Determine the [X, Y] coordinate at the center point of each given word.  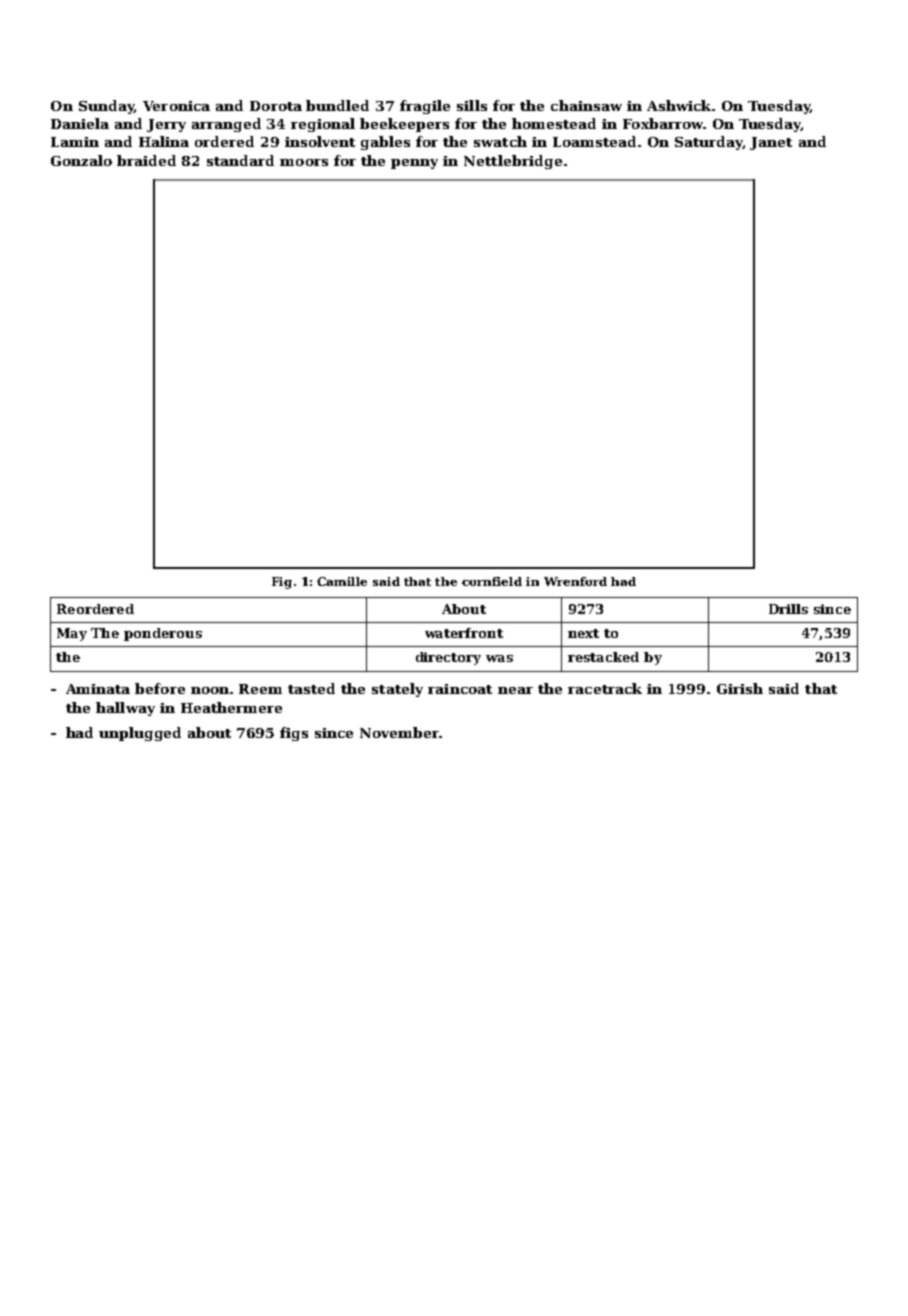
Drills [788, 609]
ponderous [163, 634]
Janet [771, 143]
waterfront [464, 633]
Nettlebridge [513, 162]
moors [304, 162]
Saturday [709, 143]
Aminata [98, 689]
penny [414, 164]
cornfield [492, 581]
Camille [342, 581]
